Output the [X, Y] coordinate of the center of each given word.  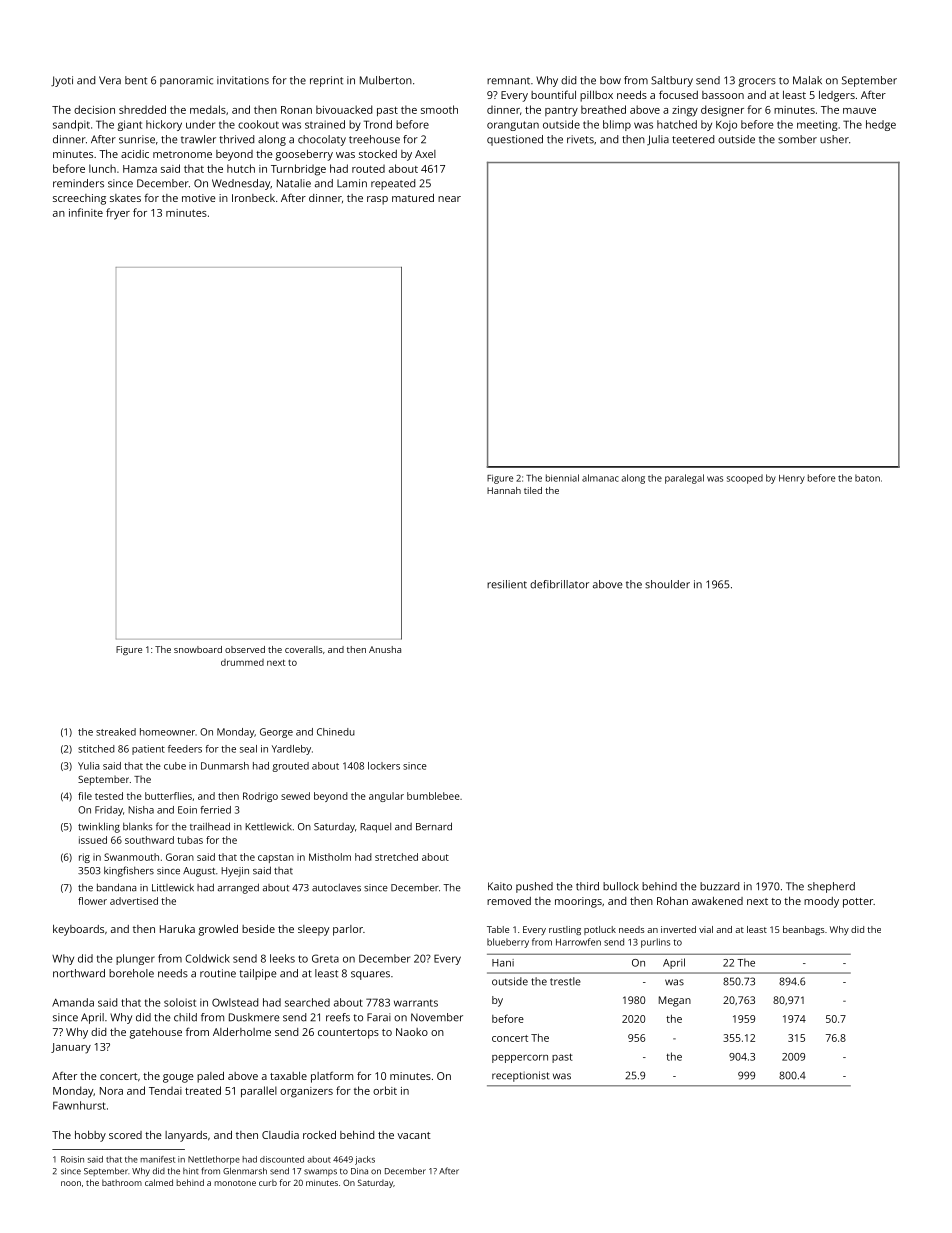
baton [867, 478]
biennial [562, 478]
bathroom [122, 1182]
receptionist [520, 1076]
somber [797, 139]
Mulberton [386, 80]
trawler [198, 139]
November [437, 1017]
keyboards [78, 930]
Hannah [504, 490]
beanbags [803, 930]
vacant [414, 1135]
